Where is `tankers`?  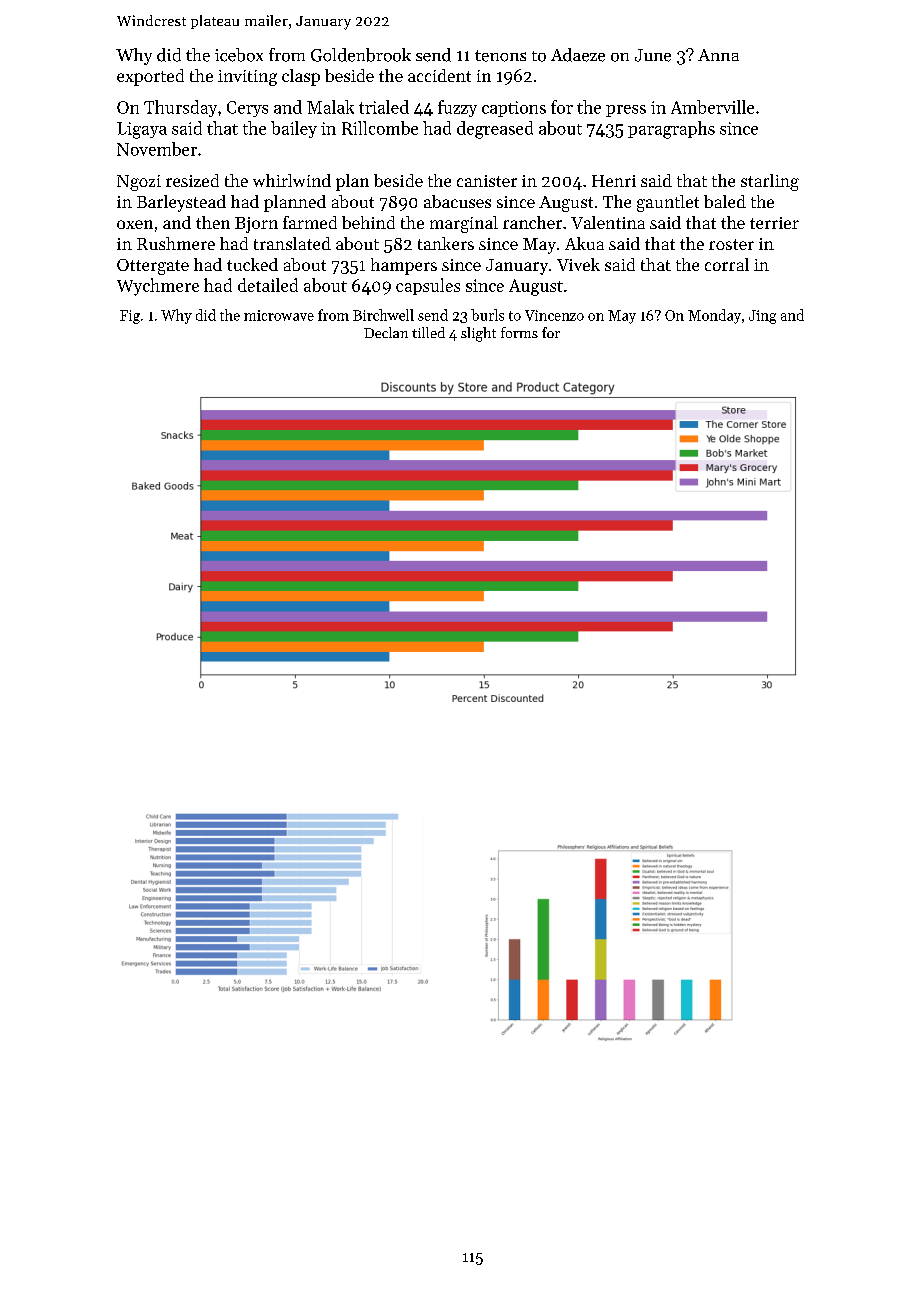 tankers is located at coordinates (446, 243).
